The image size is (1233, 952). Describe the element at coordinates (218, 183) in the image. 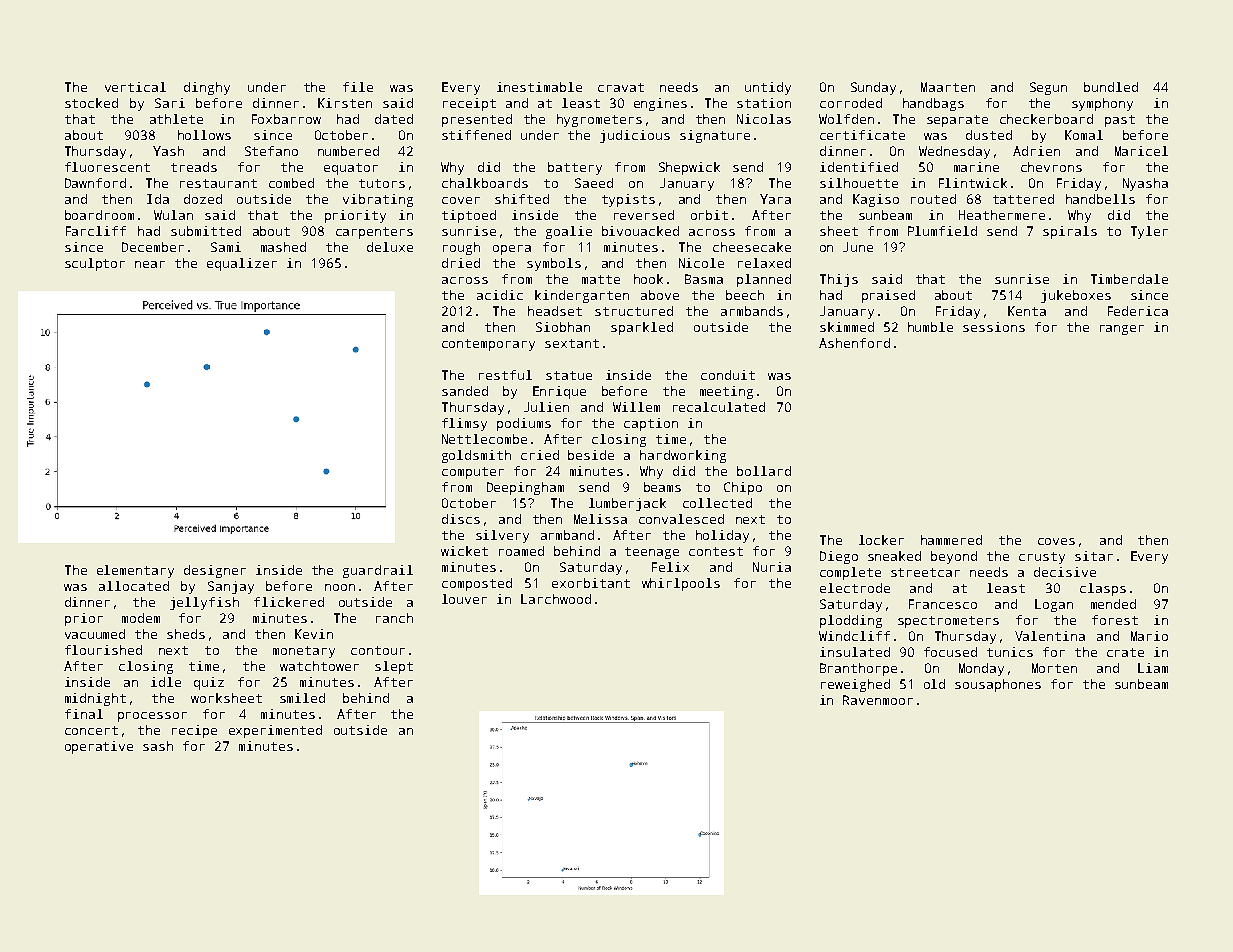

I see `restaurant` at that location.
